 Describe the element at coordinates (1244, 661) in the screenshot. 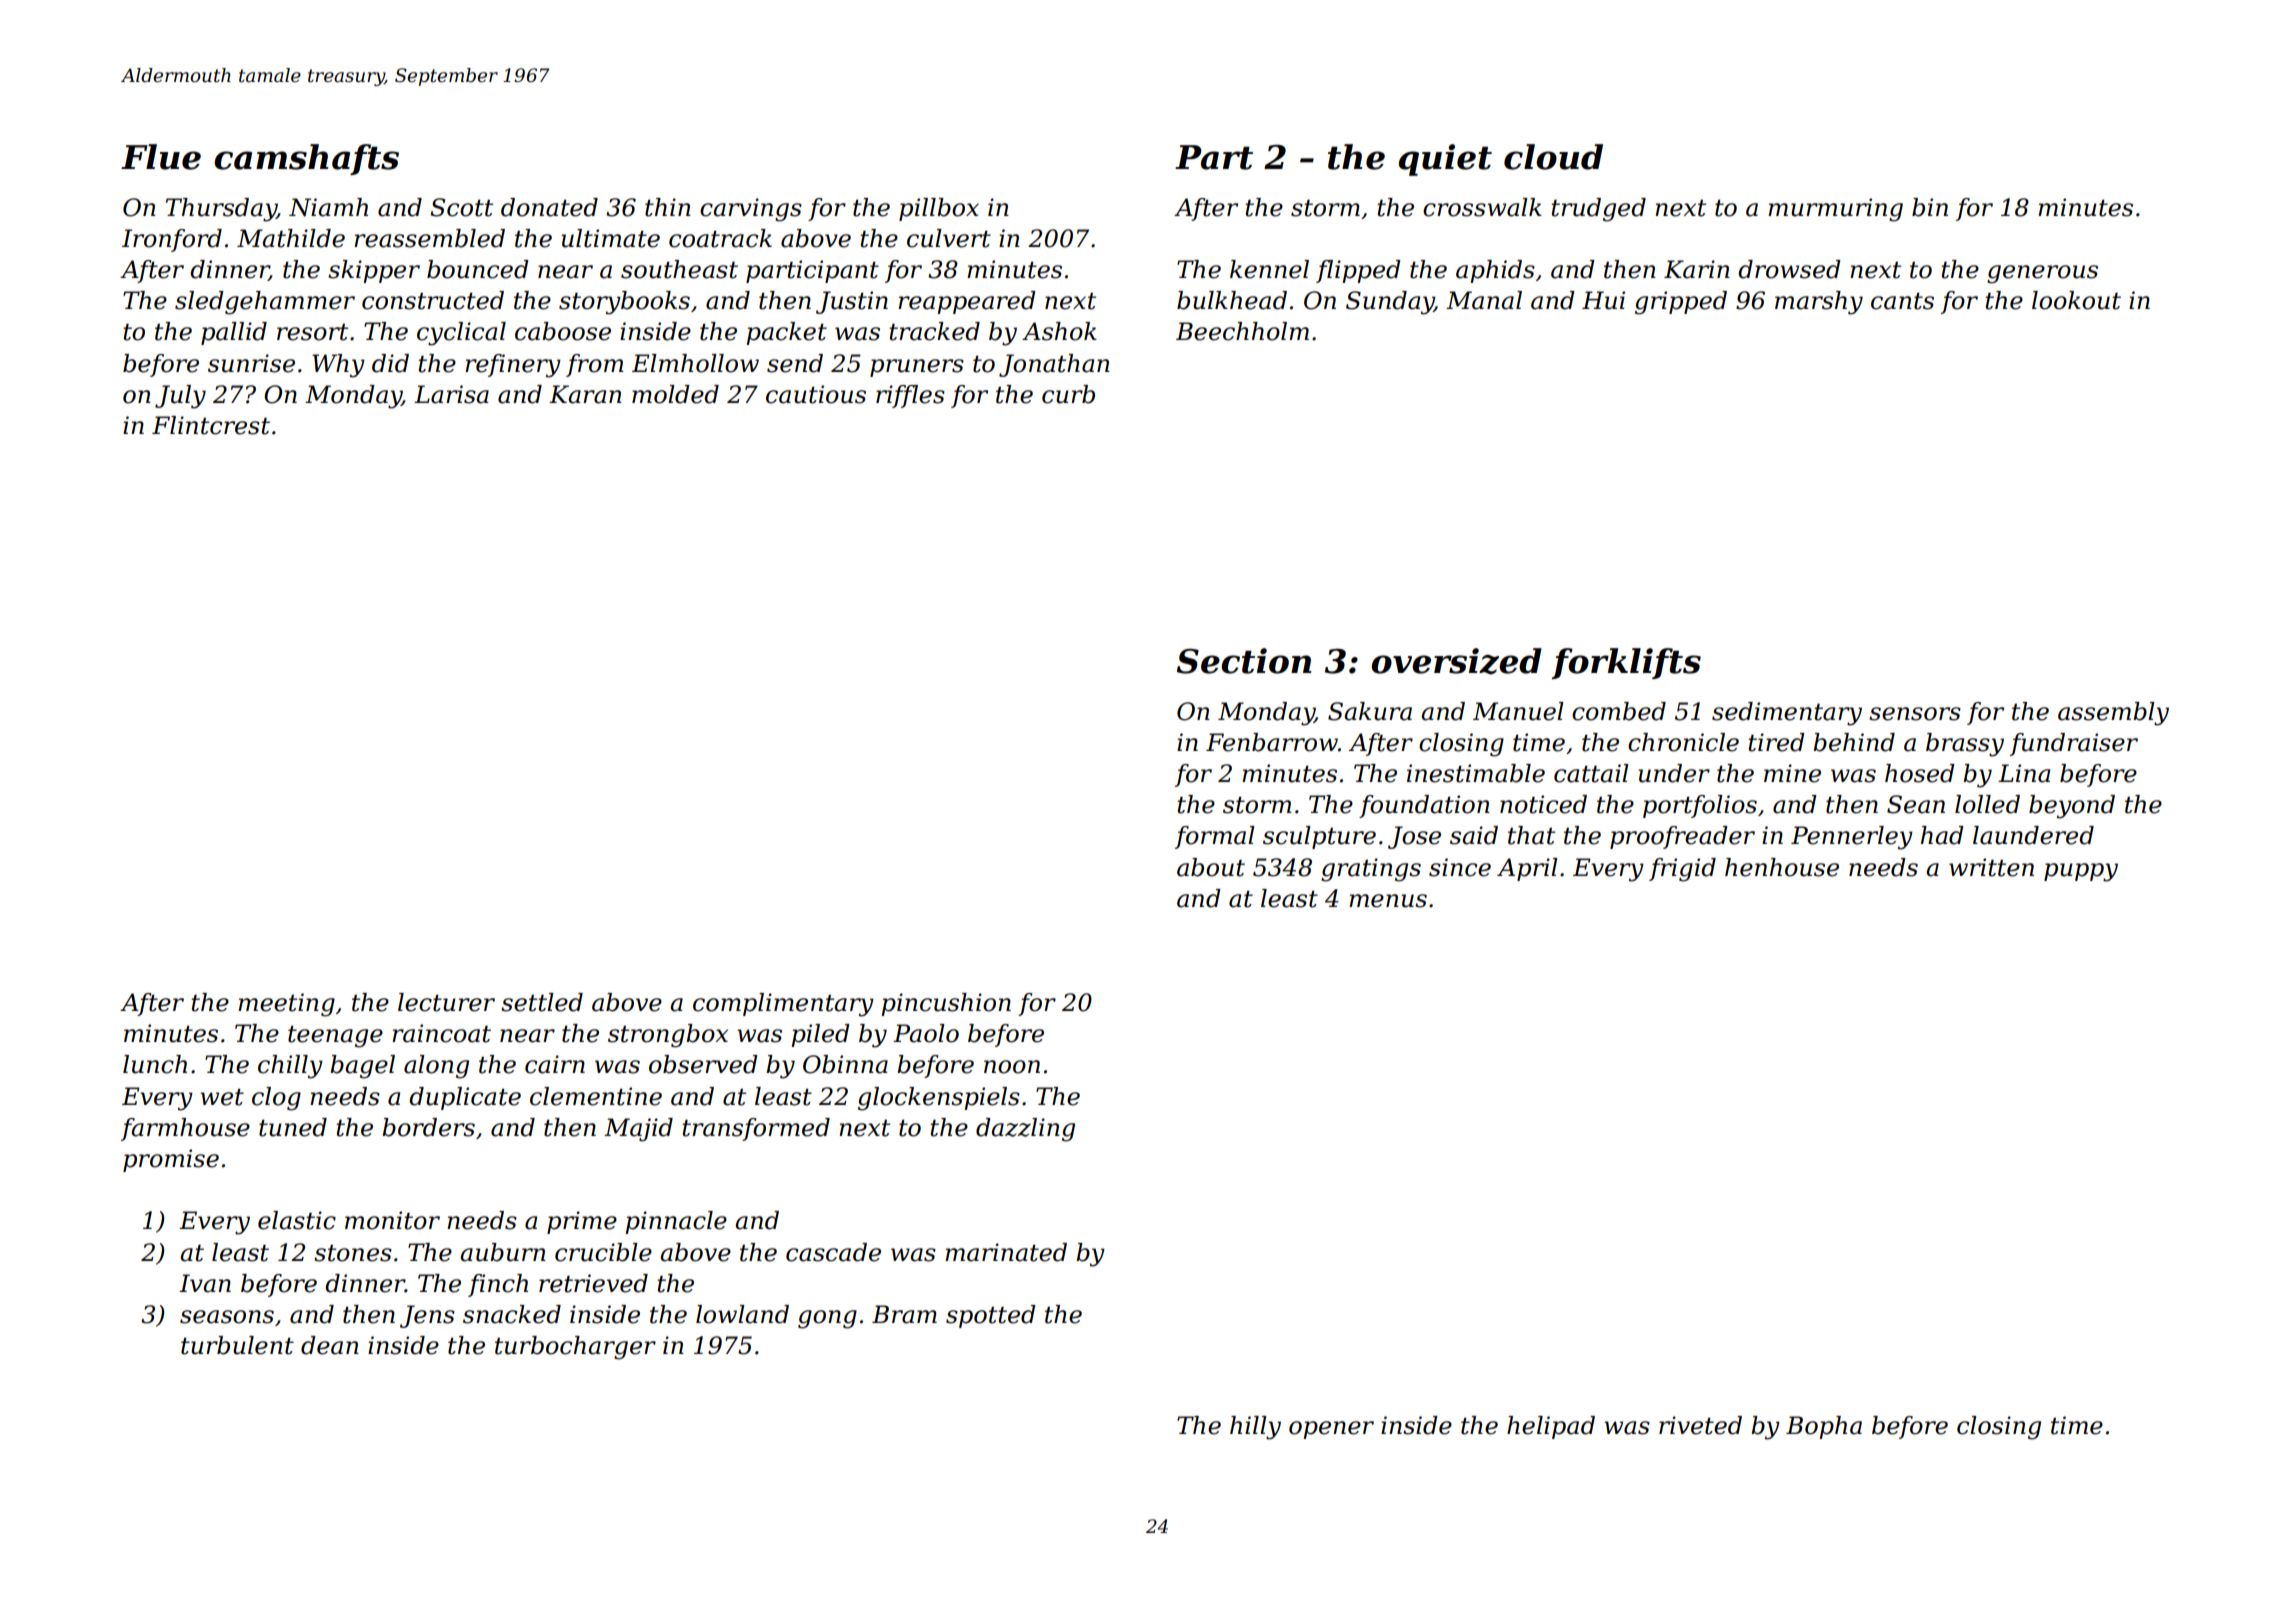

I see `Section` at that location.
